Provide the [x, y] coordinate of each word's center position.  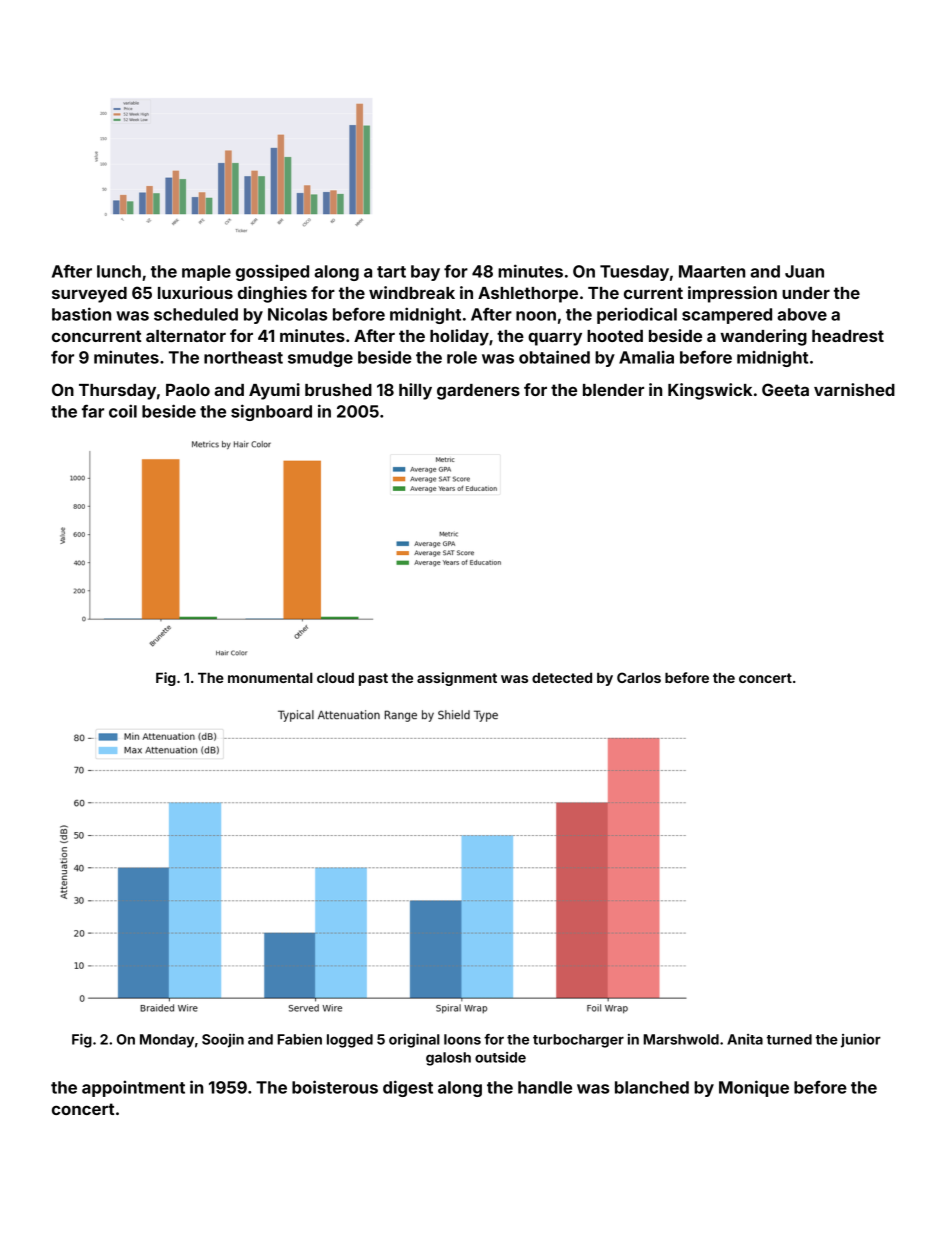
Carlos [639, 677]
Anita [745, 1039]
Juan [804, 271]
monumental [270, 678]
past [373, 679]
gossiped [272, 273]
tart [391, 272]
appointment [133, 1089]
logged [350, 1041]
